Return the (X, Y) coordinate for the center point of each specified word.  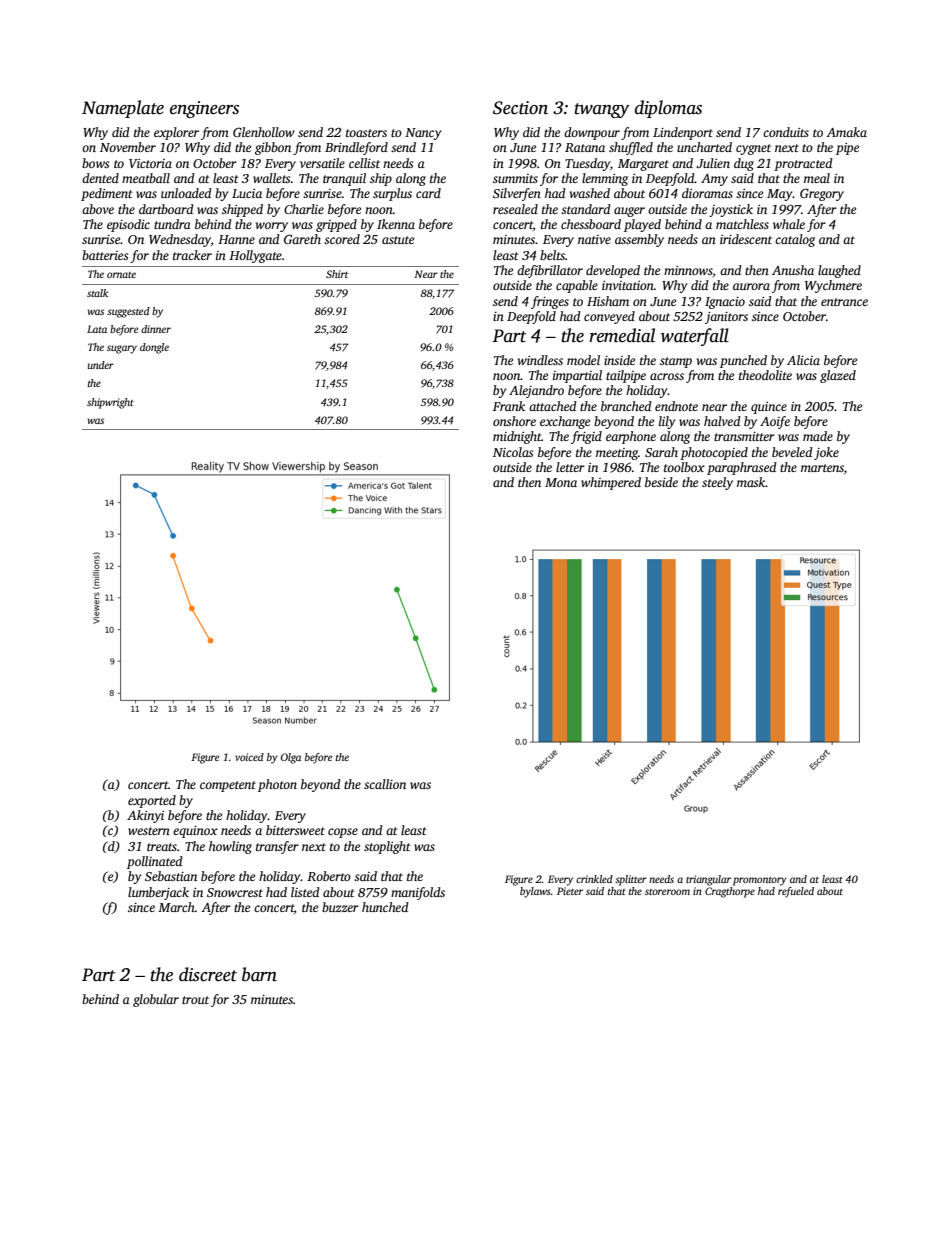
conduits (786, 132)
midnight (517, 437)
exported (152, 801)
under (101, 365)
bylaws (535, 892)
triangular (708, 880)
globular (156, 1000)
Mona (561, 482)
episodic (128, 225)
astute (398, 240)
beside (661, 482)
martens (822, 468)
